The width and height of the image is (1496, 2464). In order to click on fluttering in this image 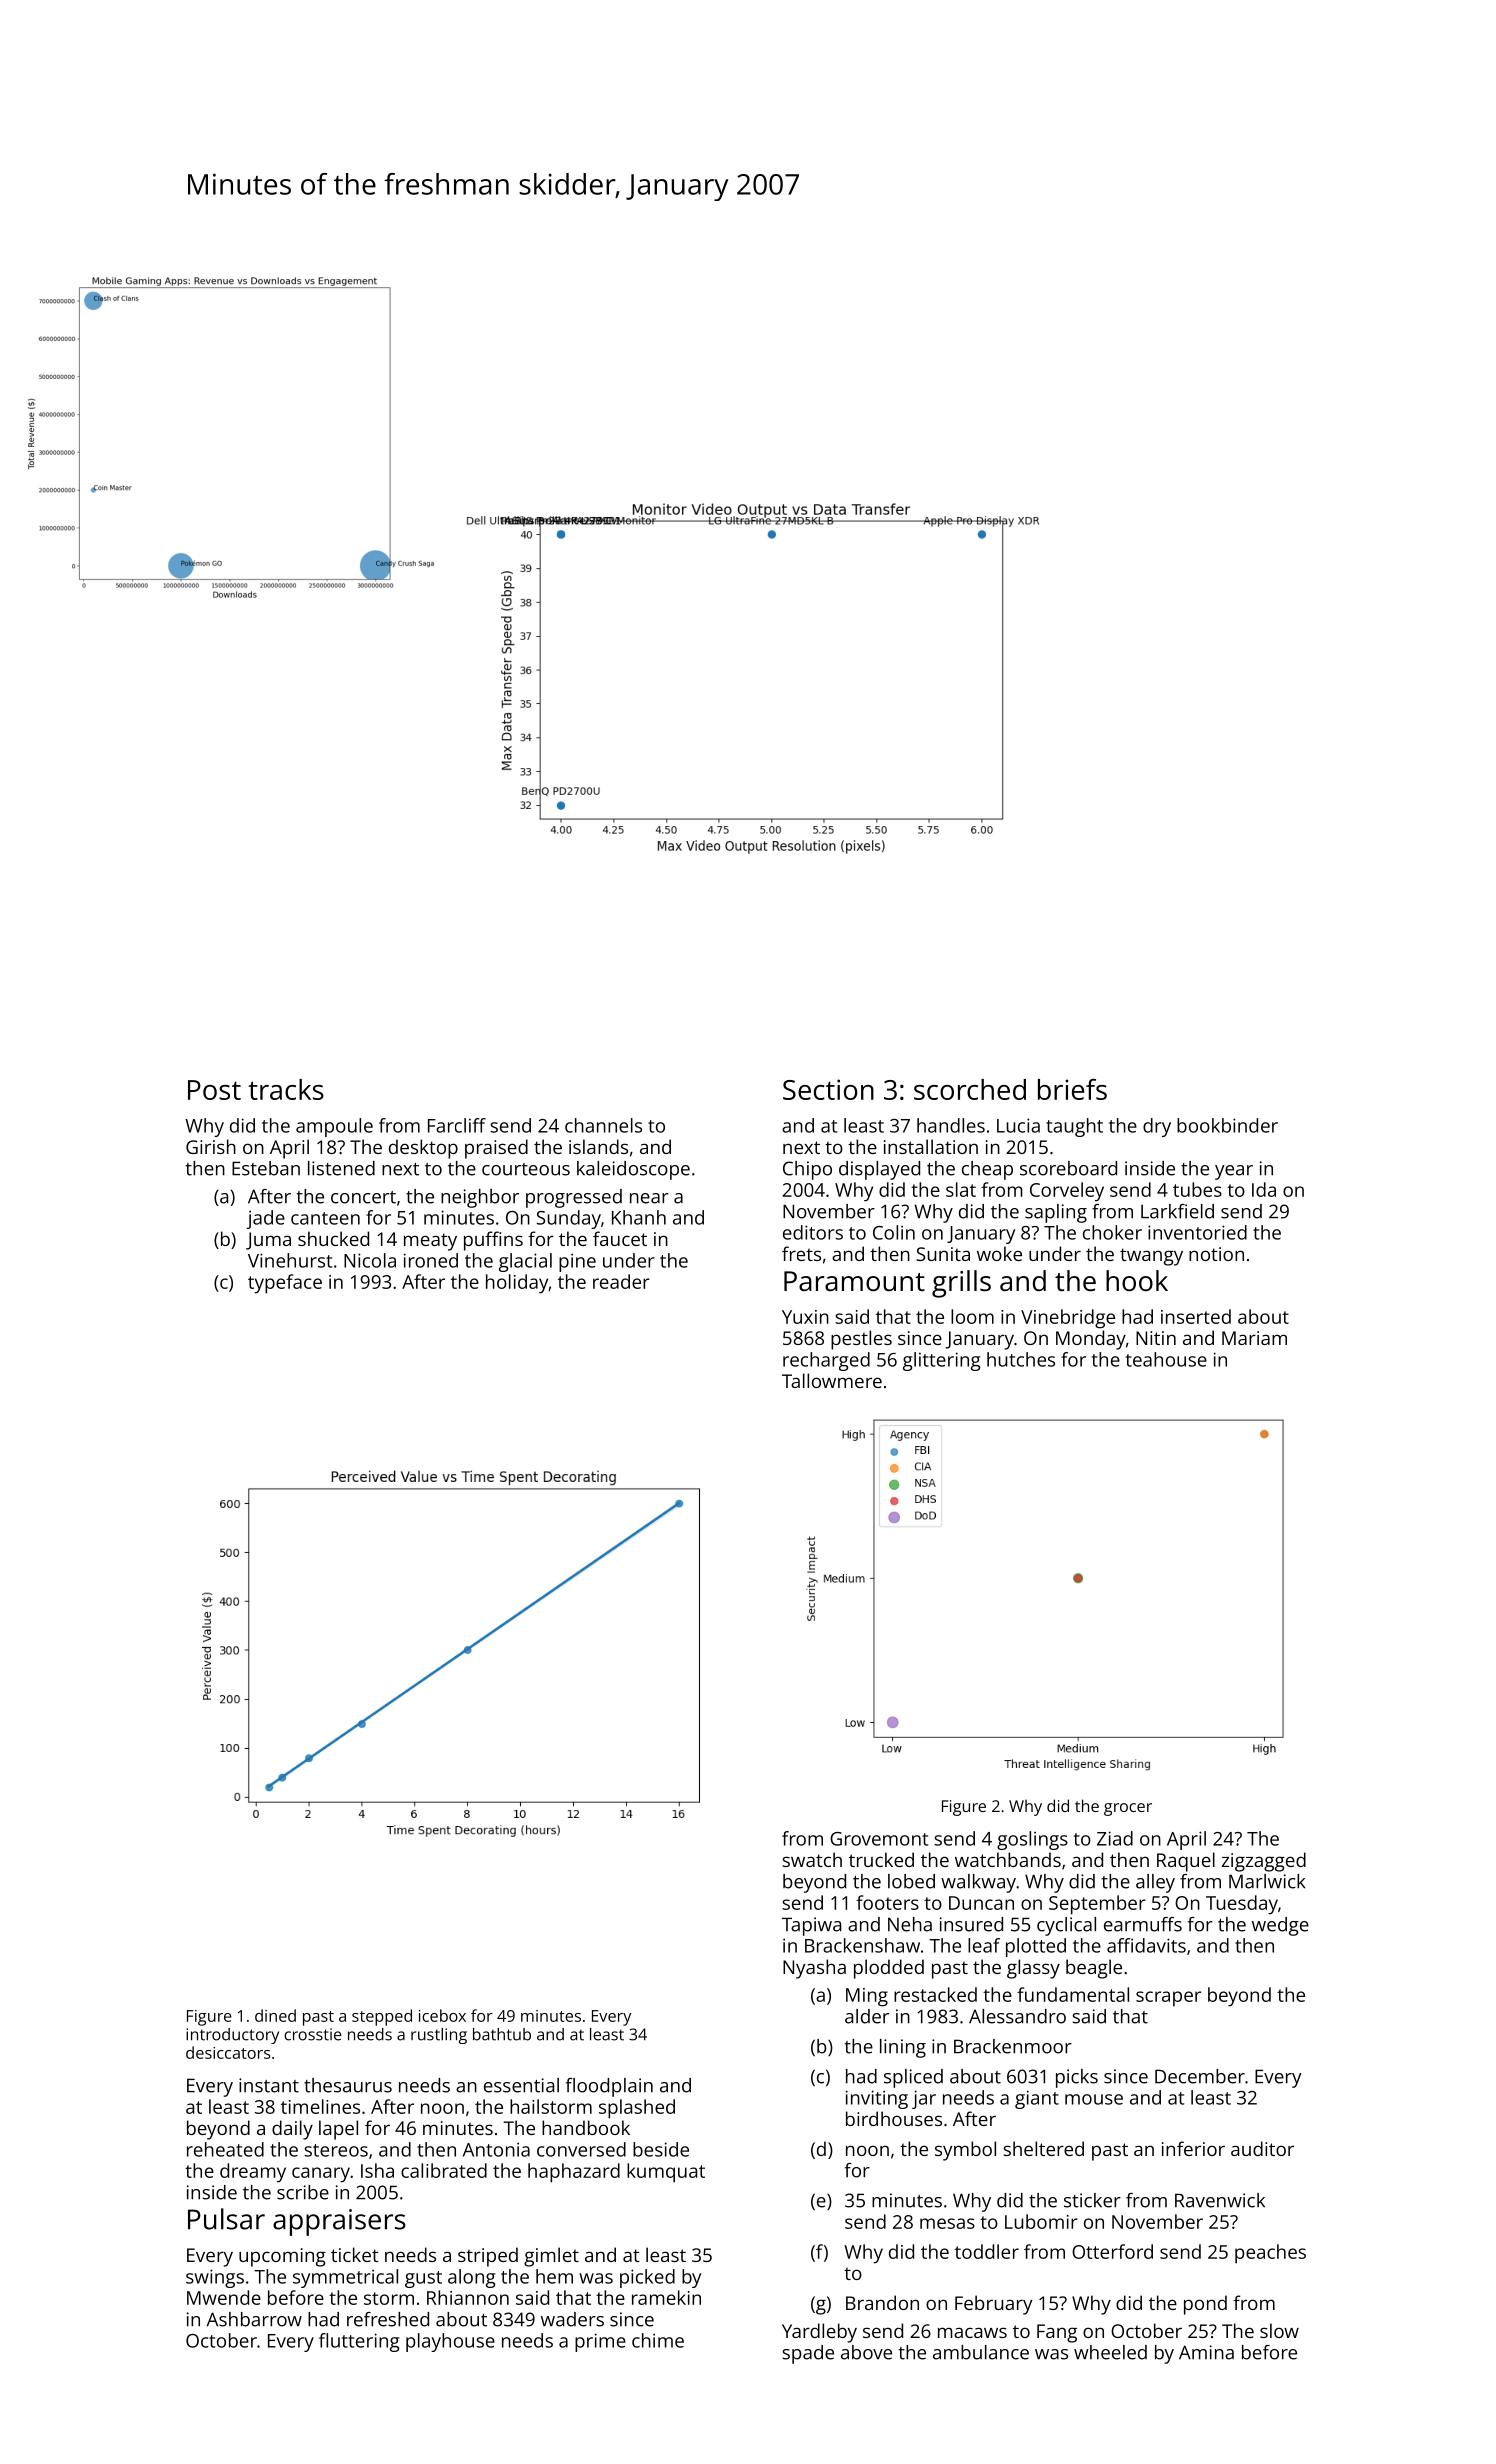, I will do `click(359, 2342)`.
